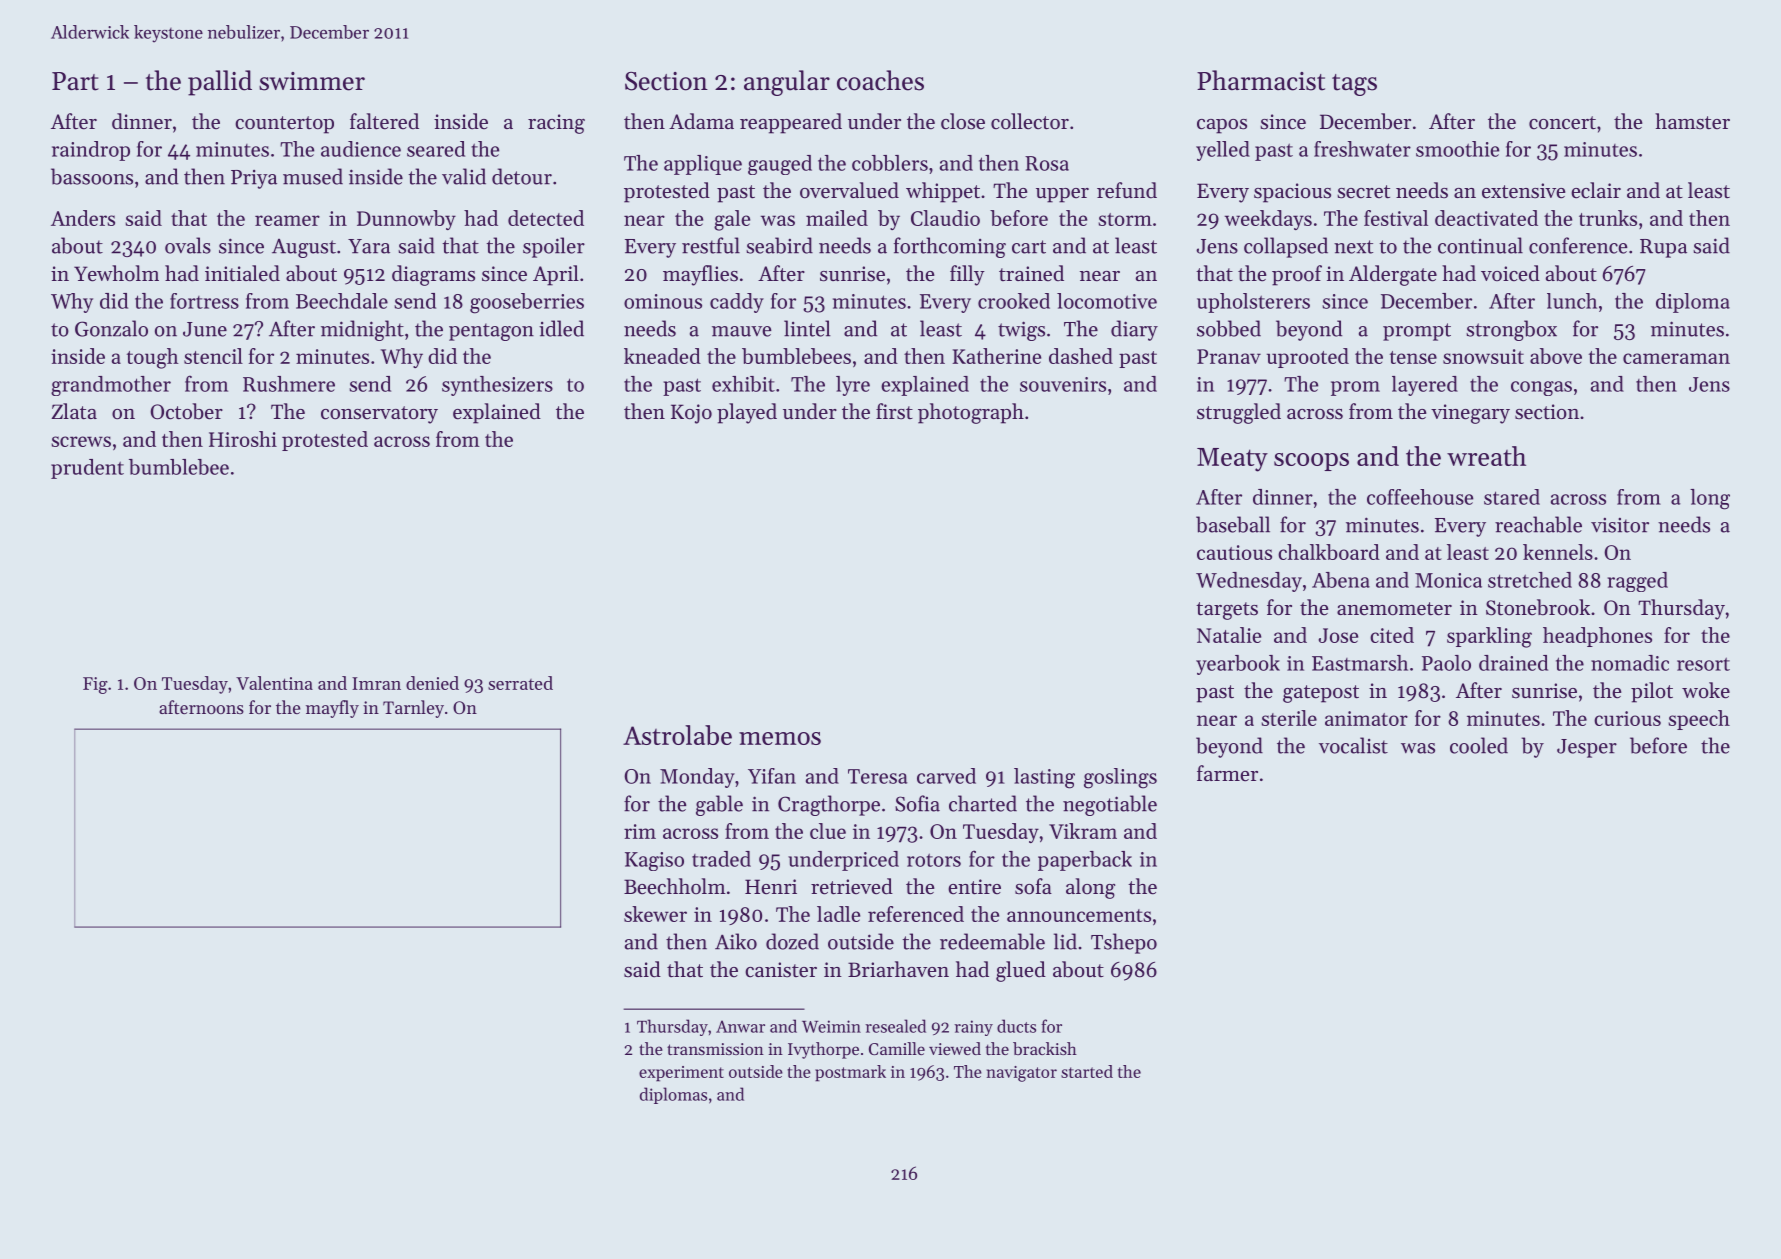 The height and width of the screenshot is (1259, 1781). What do you see at coordinates (87, 469) in the screenshot?
I see `prudent` at bounding box center [87, 469].
